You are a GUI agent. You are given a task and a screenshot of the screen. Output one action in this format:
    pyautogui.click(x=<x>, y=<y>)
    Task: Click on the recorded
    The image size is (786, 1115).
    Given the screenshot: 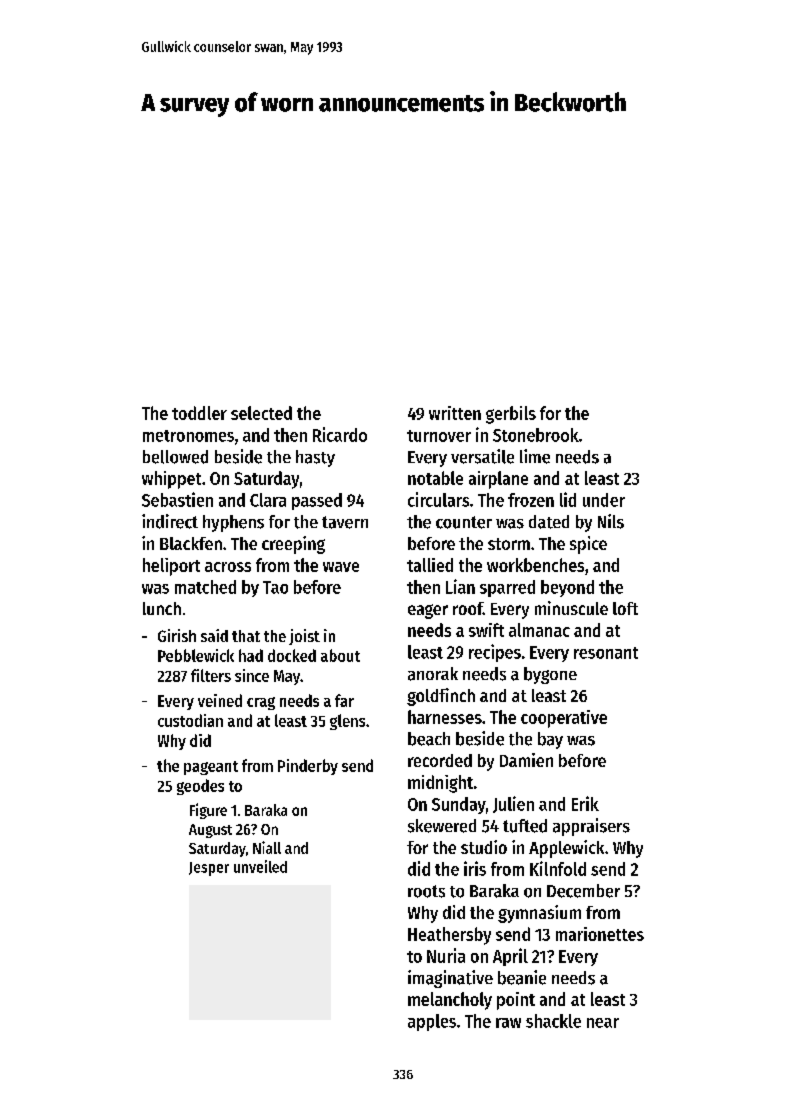 What is the action you would take?
    pyautogui.click(x=440, y=760)
